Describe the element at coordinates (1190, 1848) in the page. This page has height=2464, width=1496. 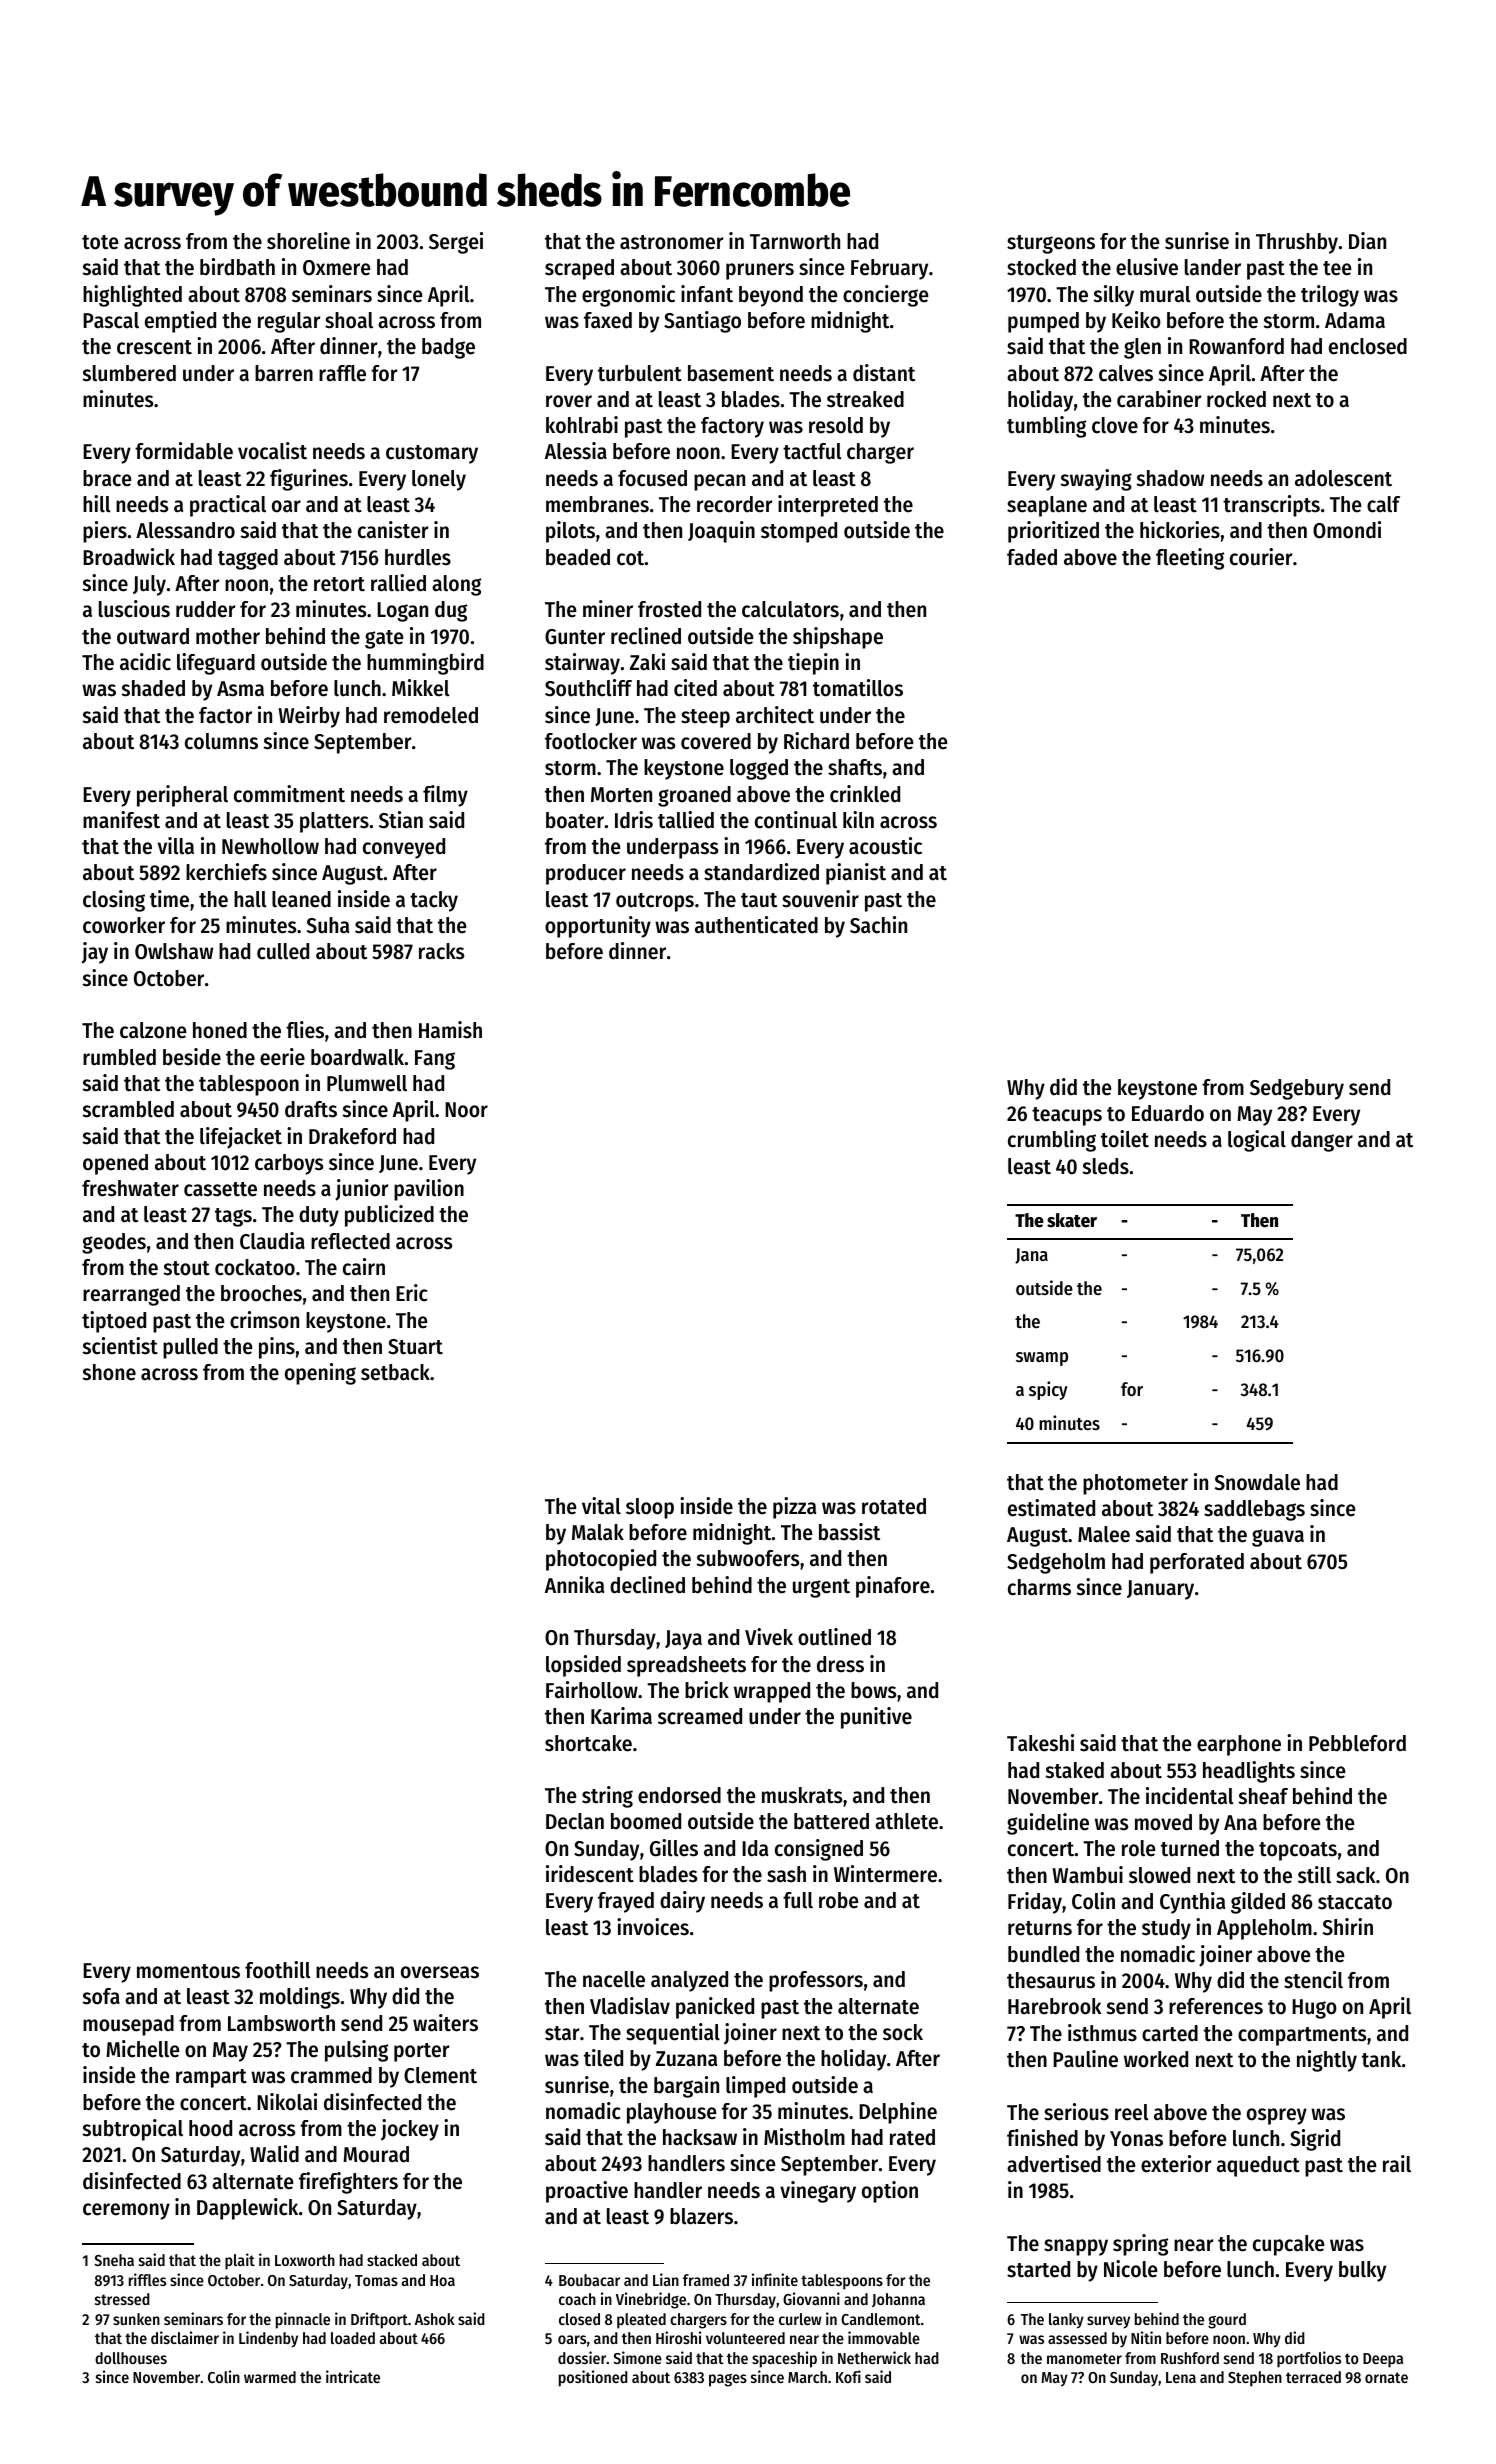
I see `turned` at that location.
